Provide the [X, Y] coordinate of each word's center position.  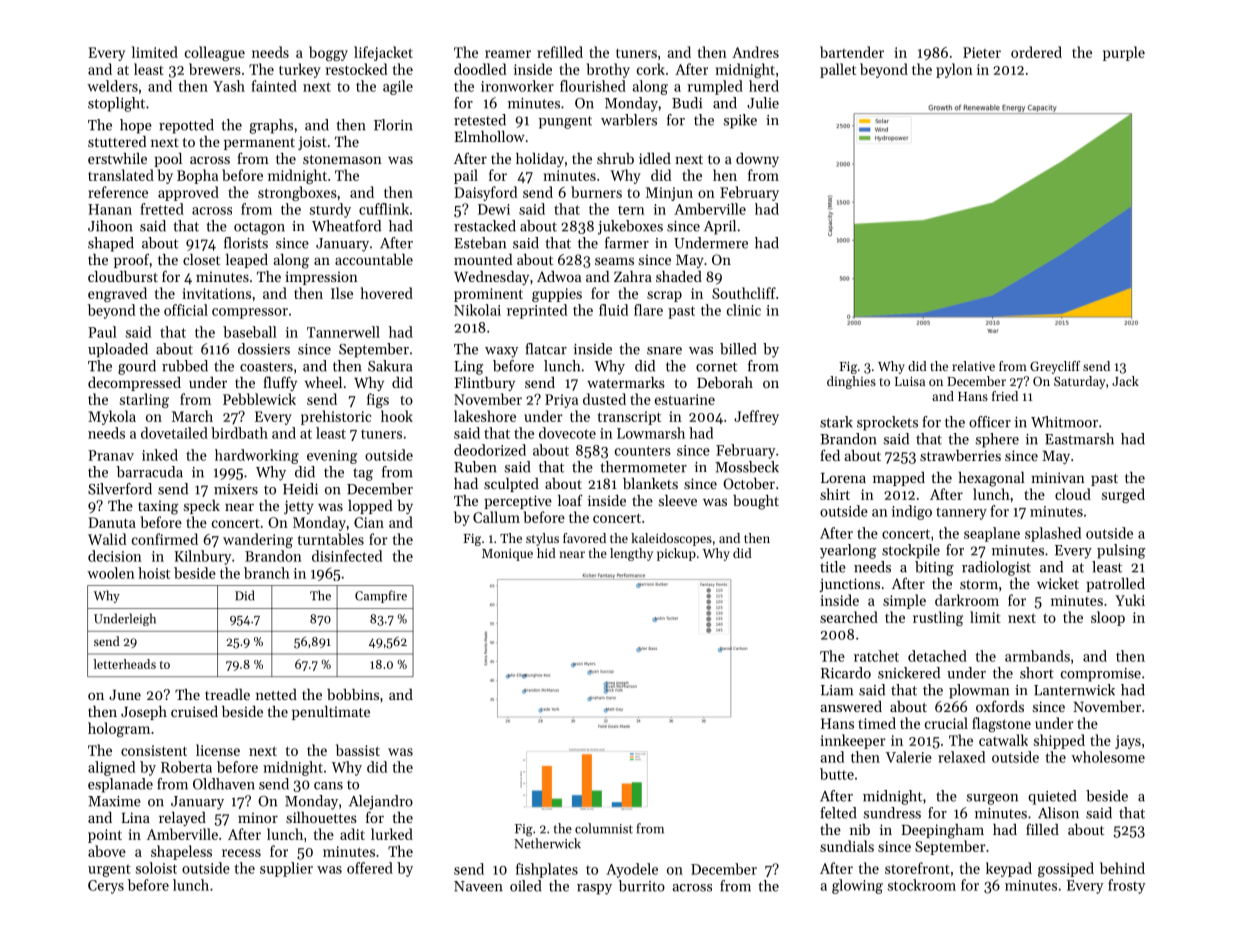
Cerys [106, 887]
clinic [744, 310]
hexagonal [991, 479]
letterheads [125, 664]
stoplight [116, 104]
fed [830, 455]
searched [849, 617]
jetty [299, 507]
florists [246, 243]
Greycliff [1055, 367]
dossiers [264, 349]
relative [973, 366]
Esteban [480, 243]
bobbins [353, 694]
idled [655, 158]
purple [1124, 53]
